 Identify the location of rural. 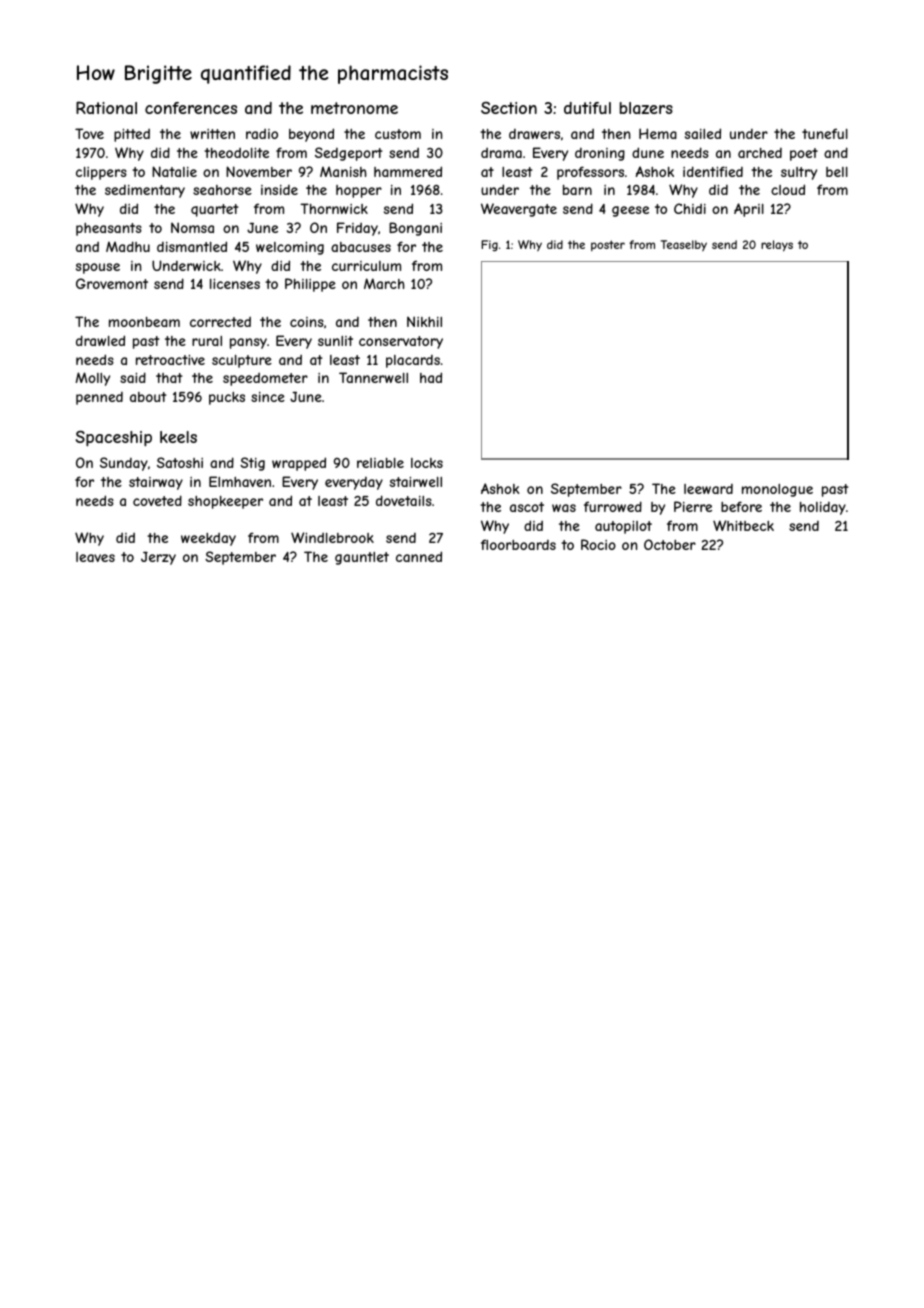
(207, 341).
